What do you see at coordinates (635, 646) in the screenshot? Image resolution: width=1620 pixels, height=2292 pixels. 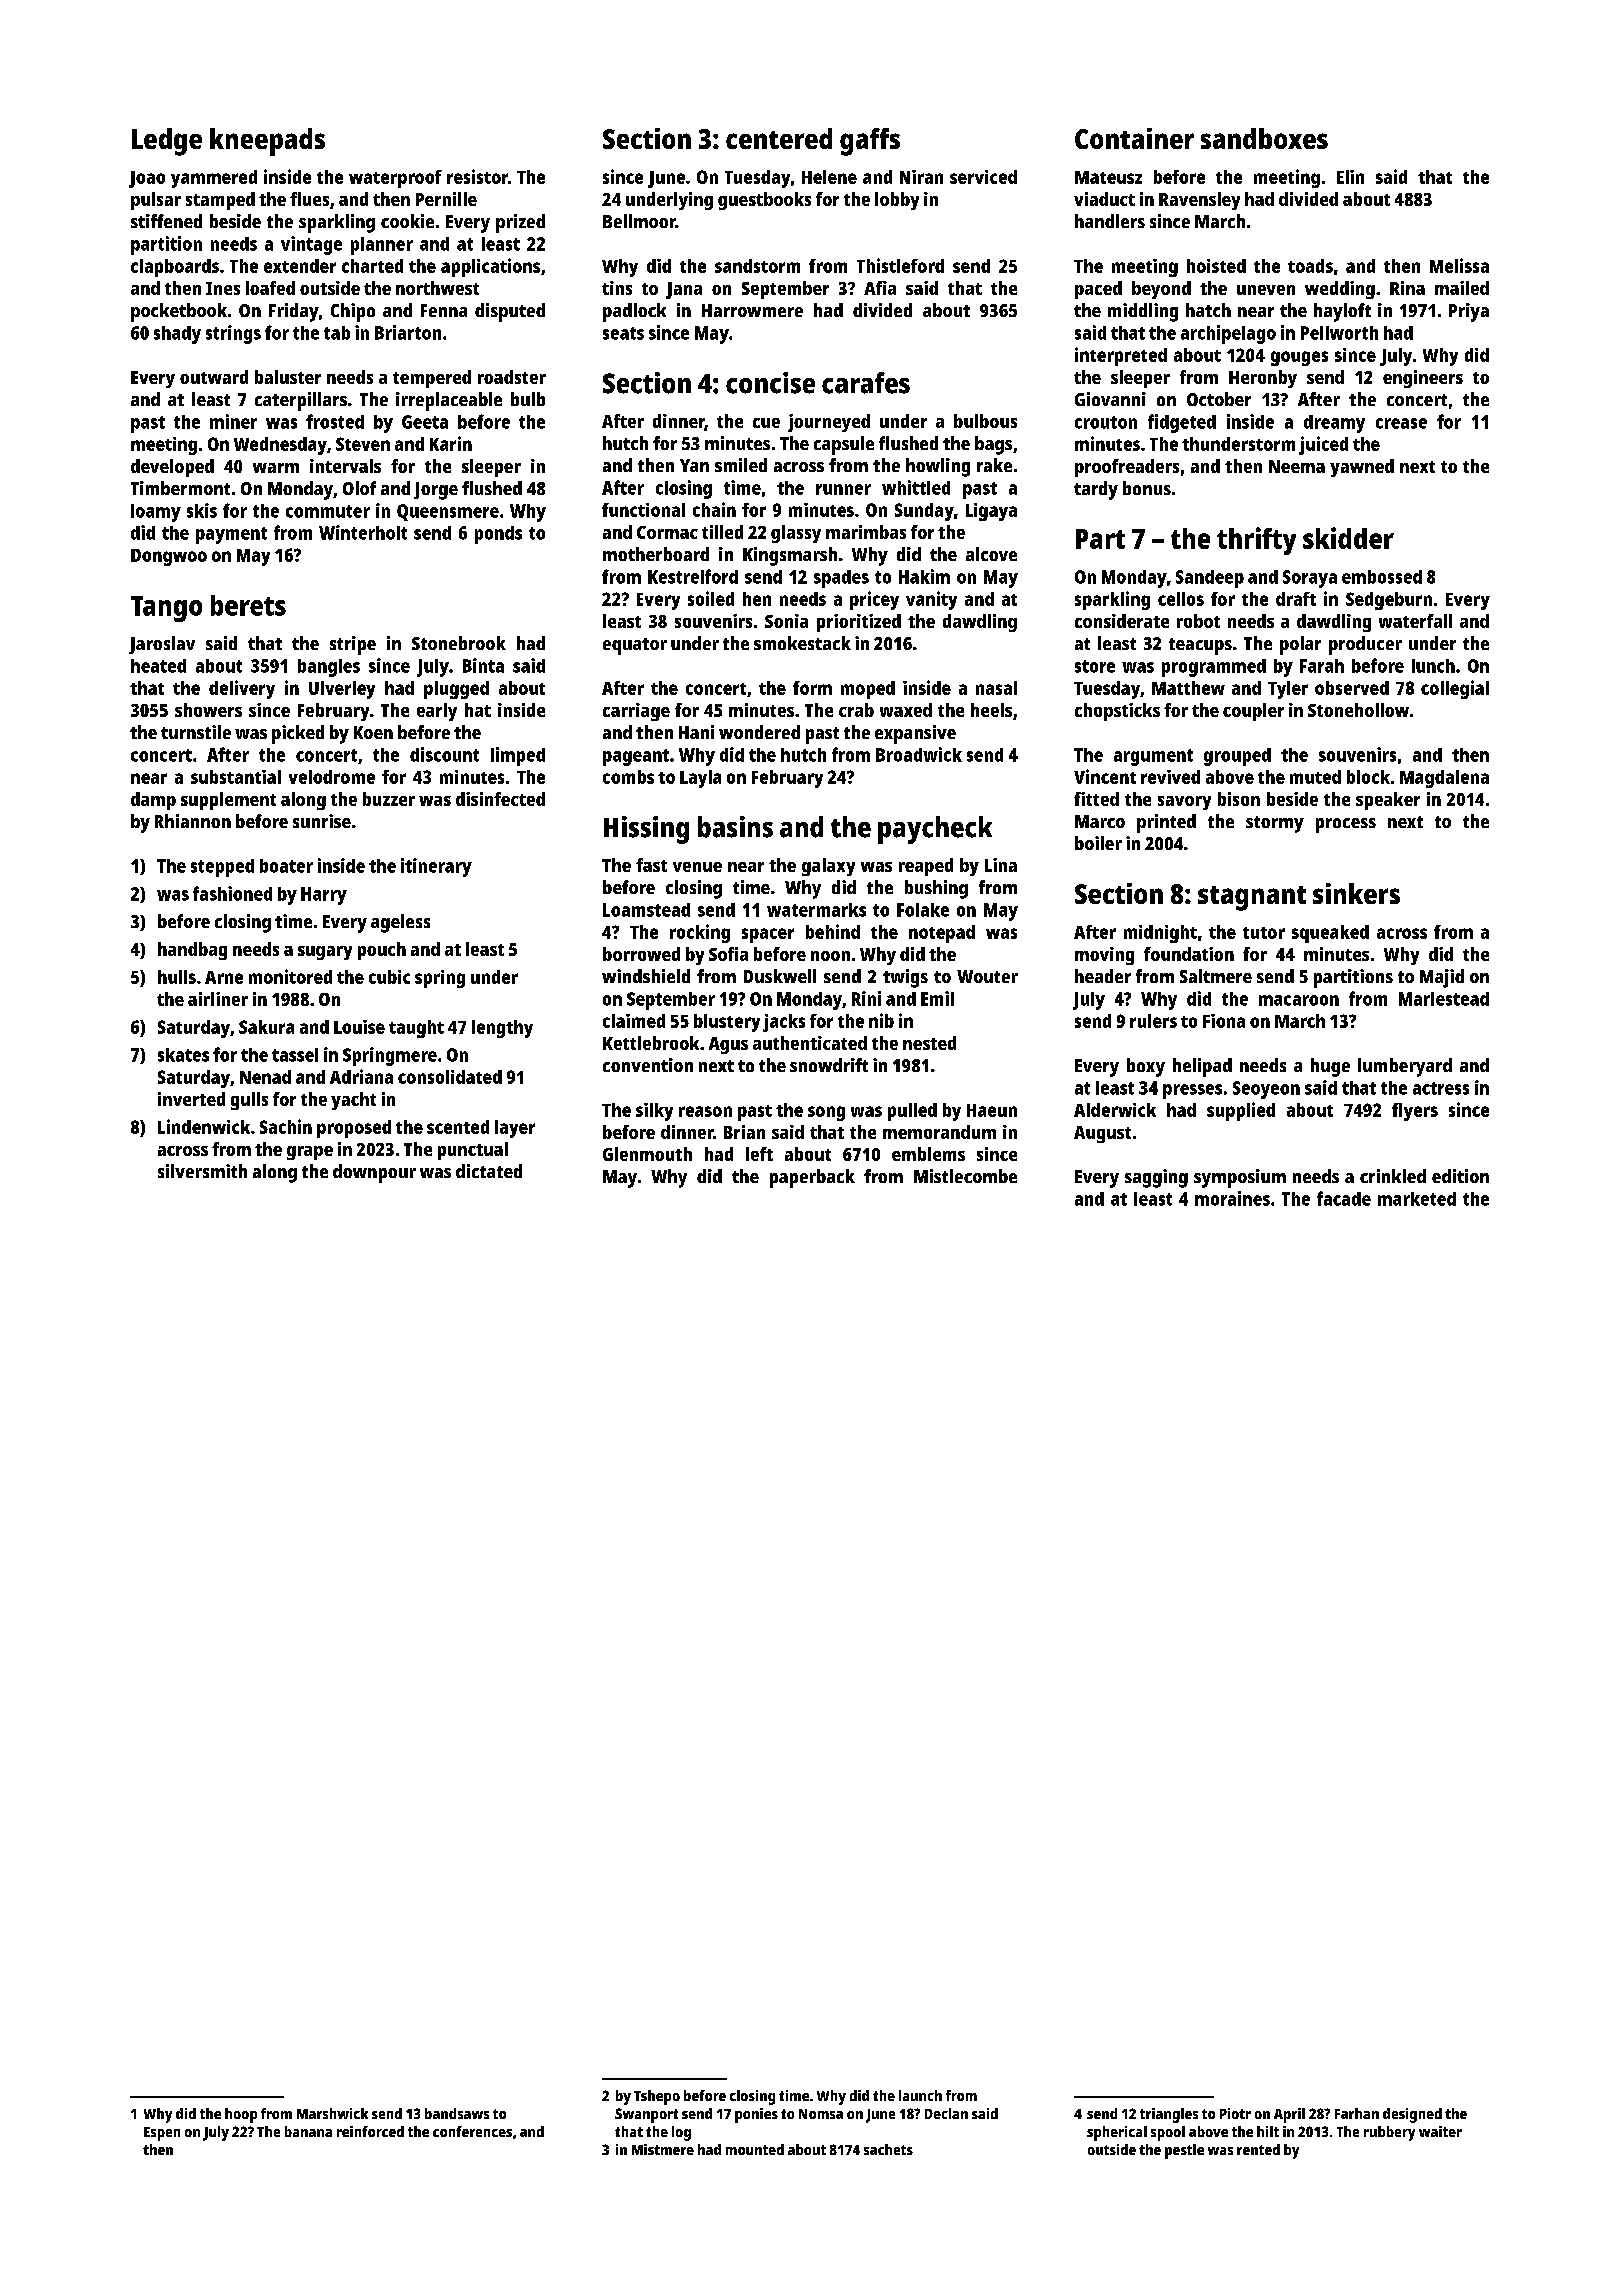 I see `equator` at bounding box center [635, 646].
